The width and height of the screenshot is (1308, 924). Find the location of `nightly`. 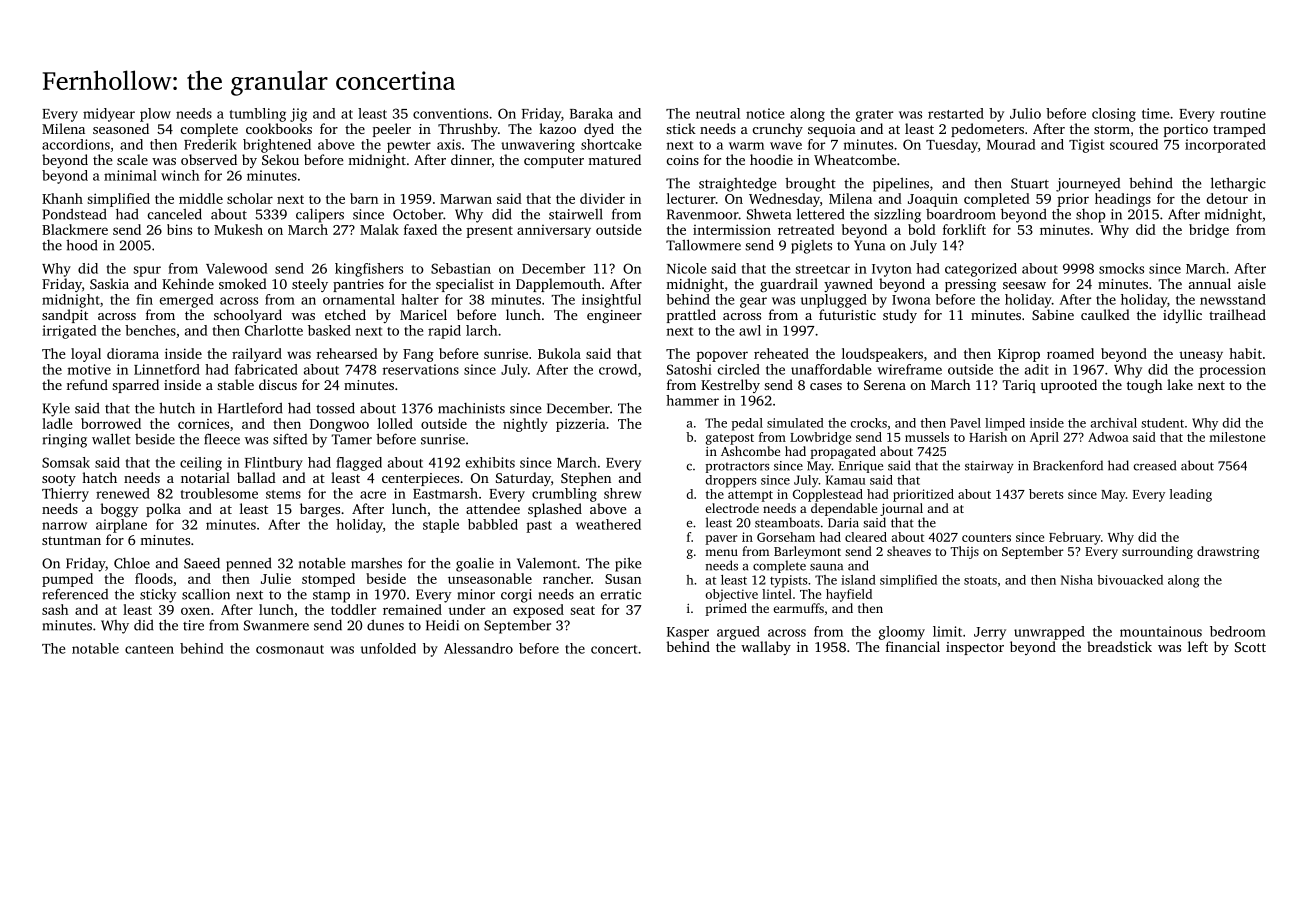

nightly is located at coordinates (525, 425).
